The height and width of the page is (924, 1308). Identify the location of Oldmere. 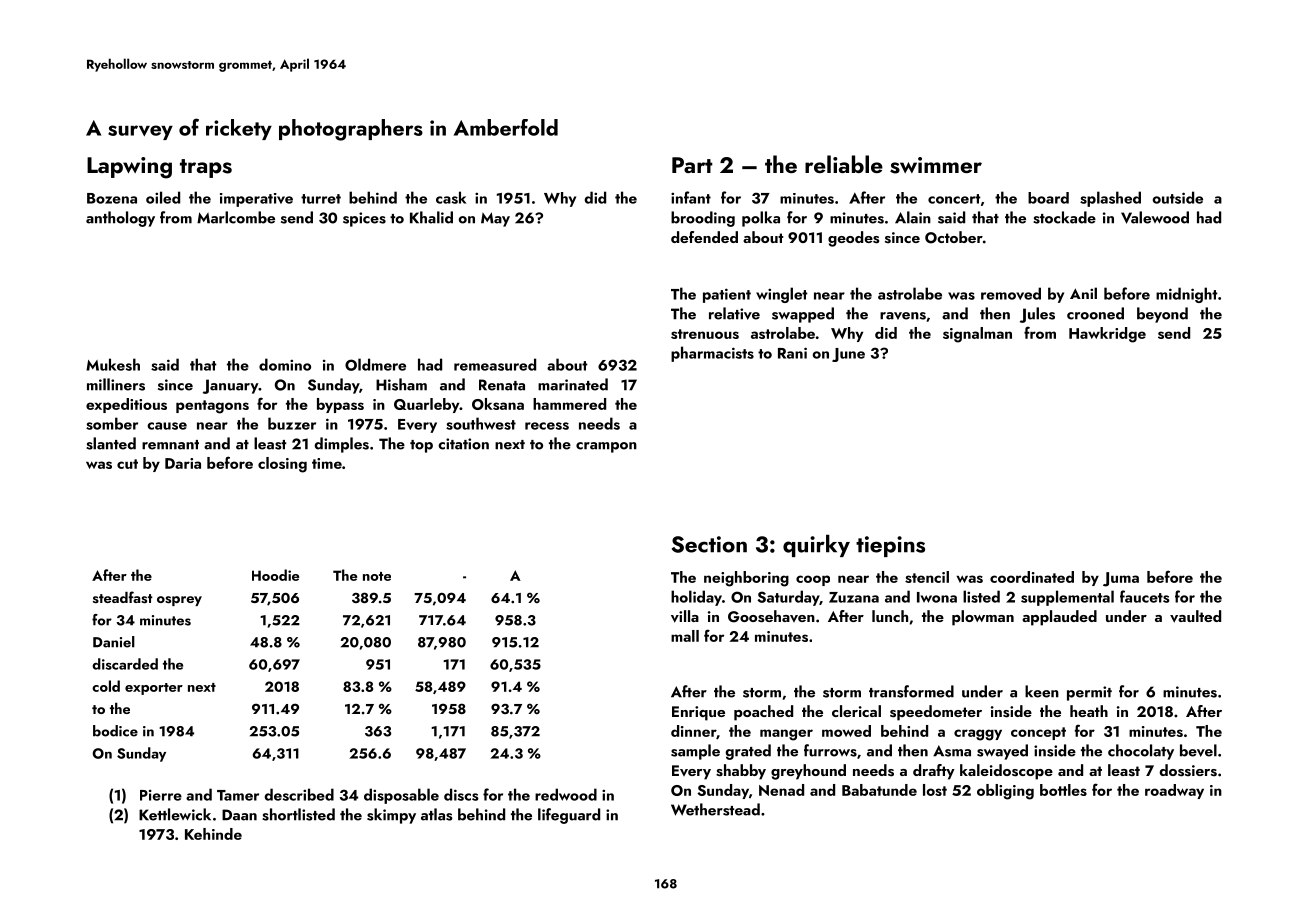
(375, 364).
